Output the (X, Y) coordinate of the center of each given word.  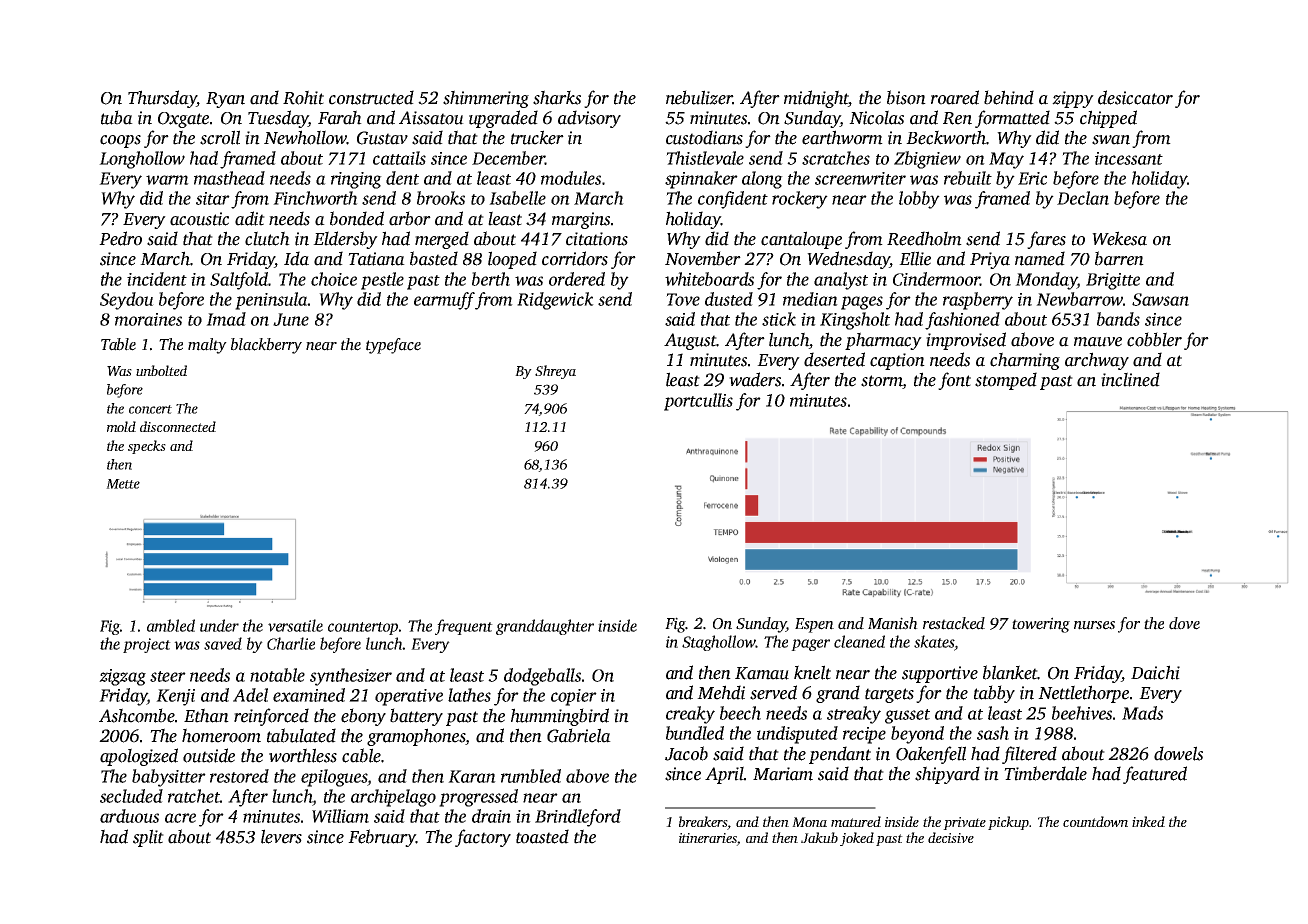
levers (281, 836)
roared (955, 97)
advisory (589, 119)
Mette (123, 484)
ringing (356, 180)
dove (1184, 623)
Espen (814, 625)
